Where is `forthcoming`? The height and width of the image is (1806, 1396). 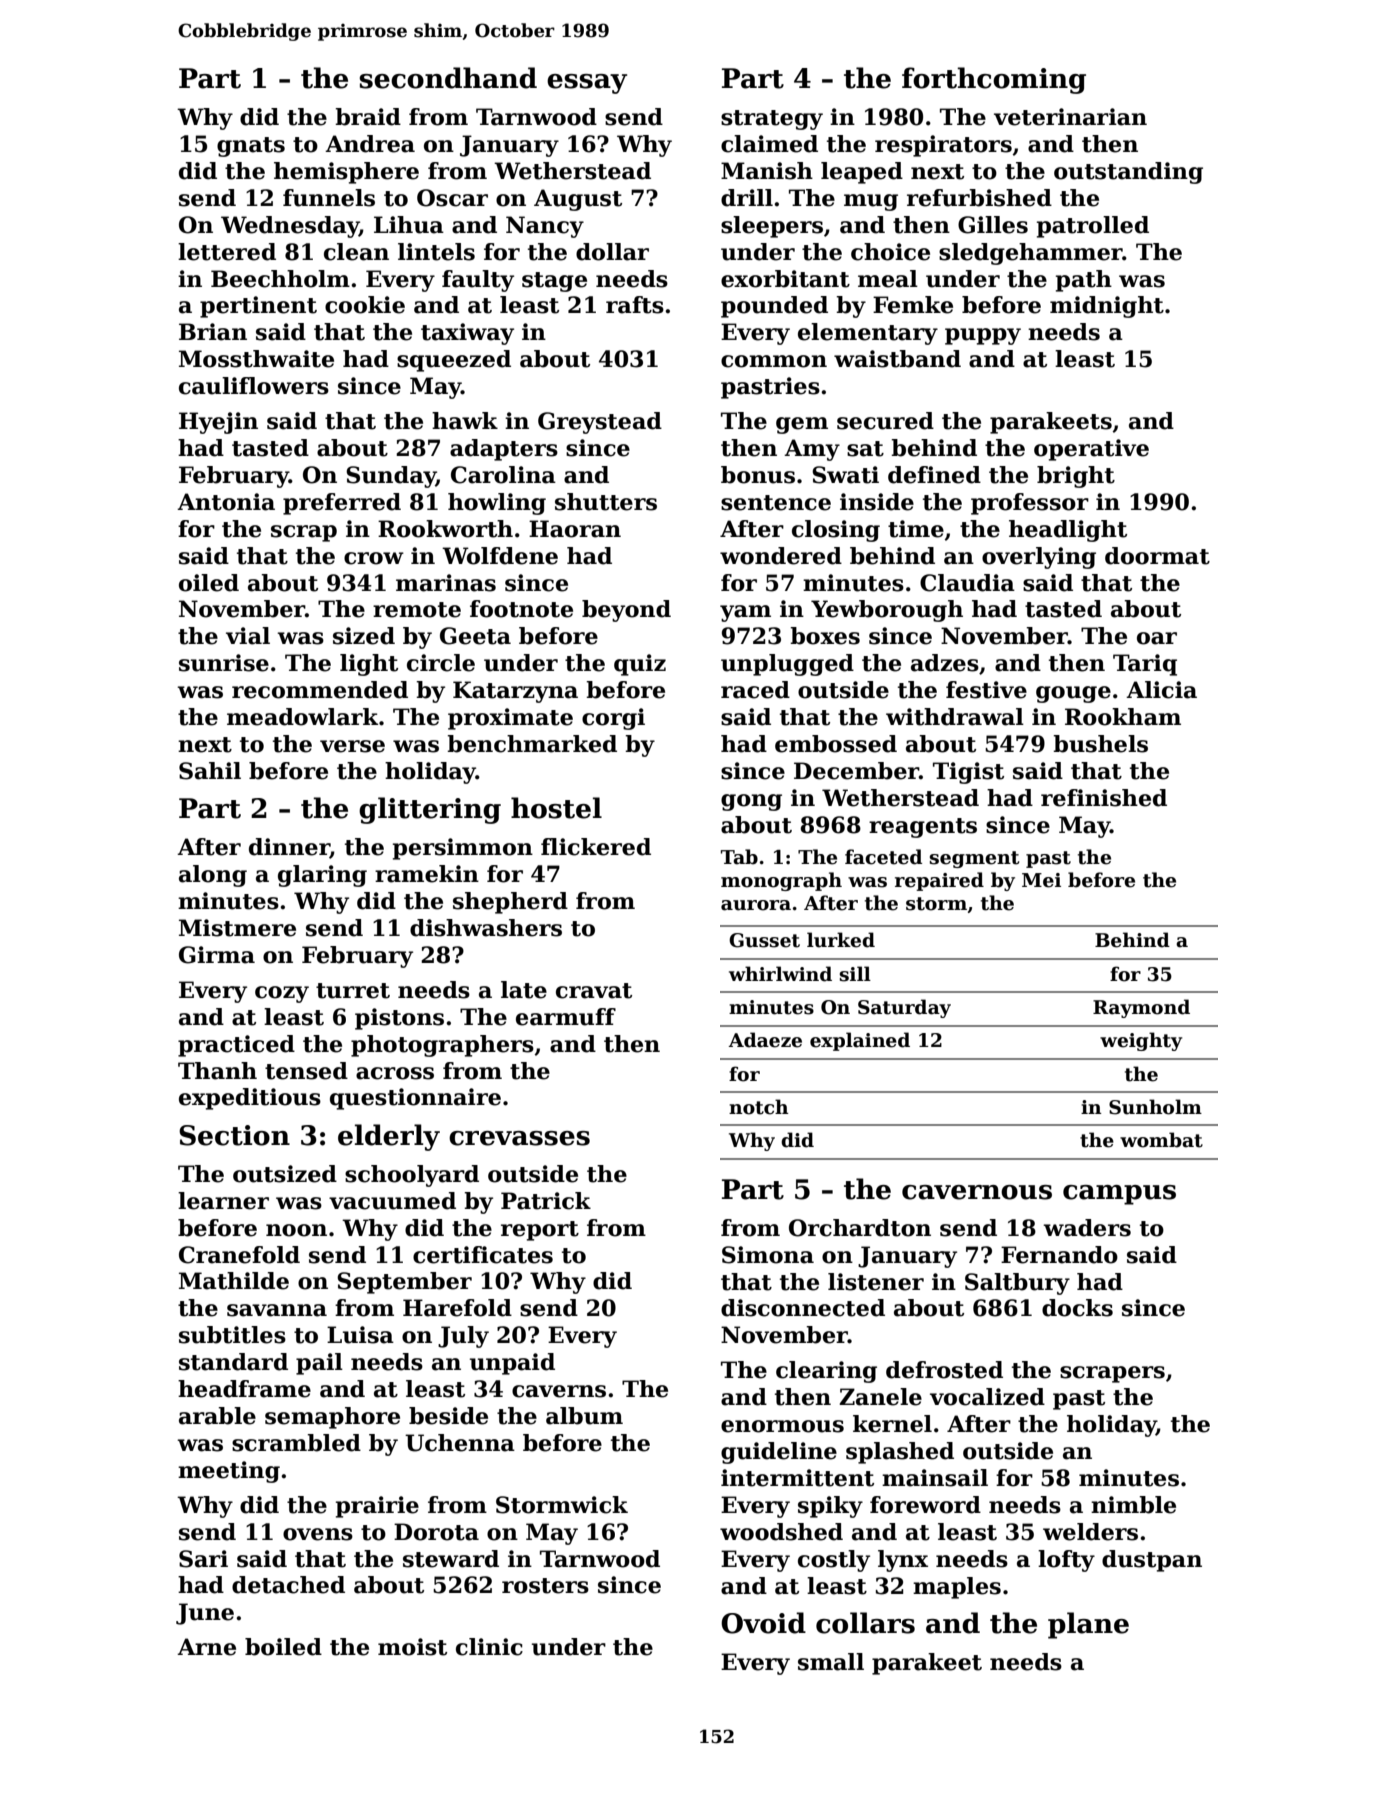 forthcoming is located at coordinates (994, 80).
